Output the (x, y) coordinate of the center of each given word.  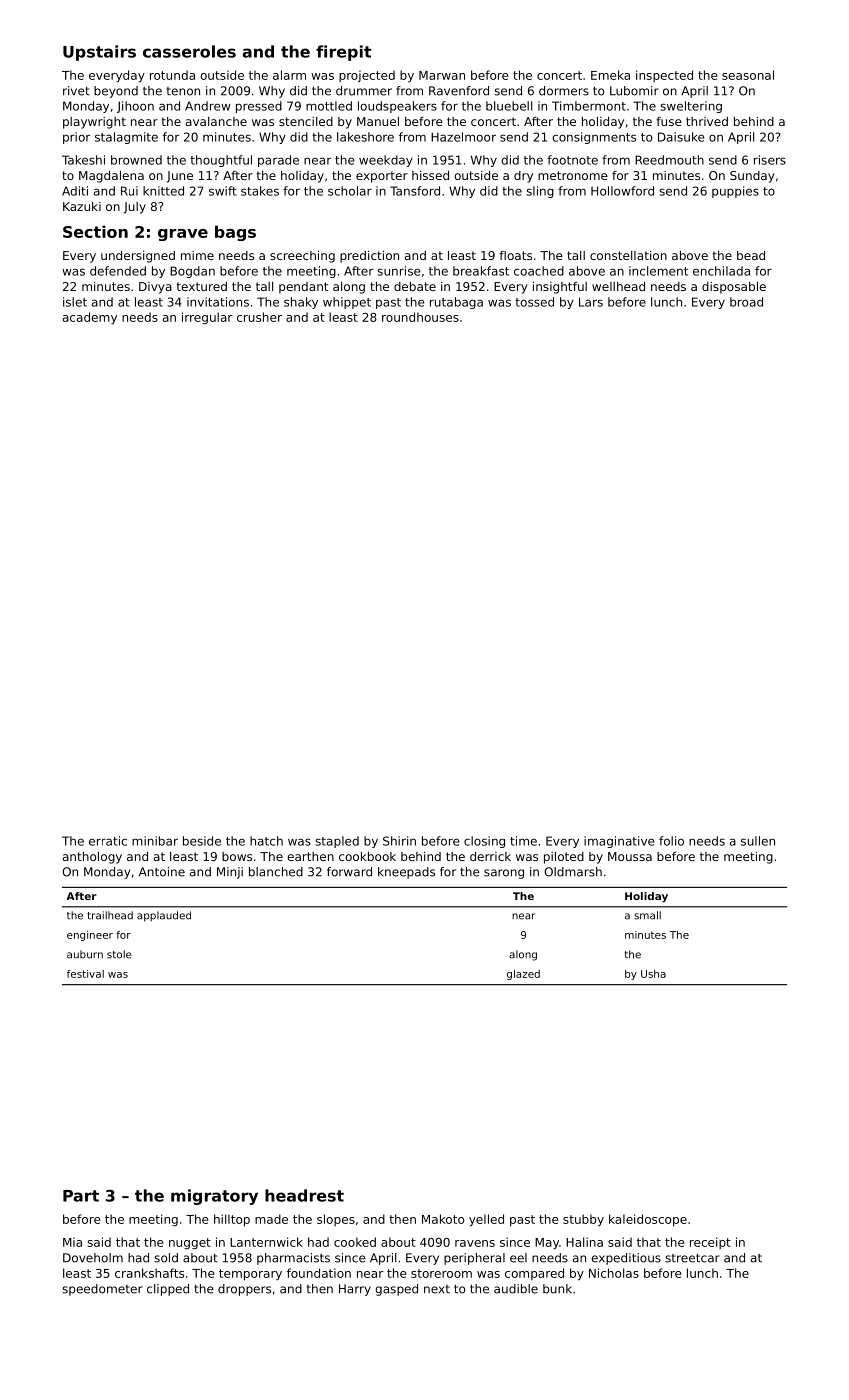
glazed (523, 975)
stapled (337, 842)
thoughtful (221, 161)
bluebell (509, 106)
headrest (304, 1195)
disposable (734, 288)
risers (770, 160)
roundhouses (420, 317)
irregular (207, 318)
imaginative (619, 842)
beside (202, 841)
